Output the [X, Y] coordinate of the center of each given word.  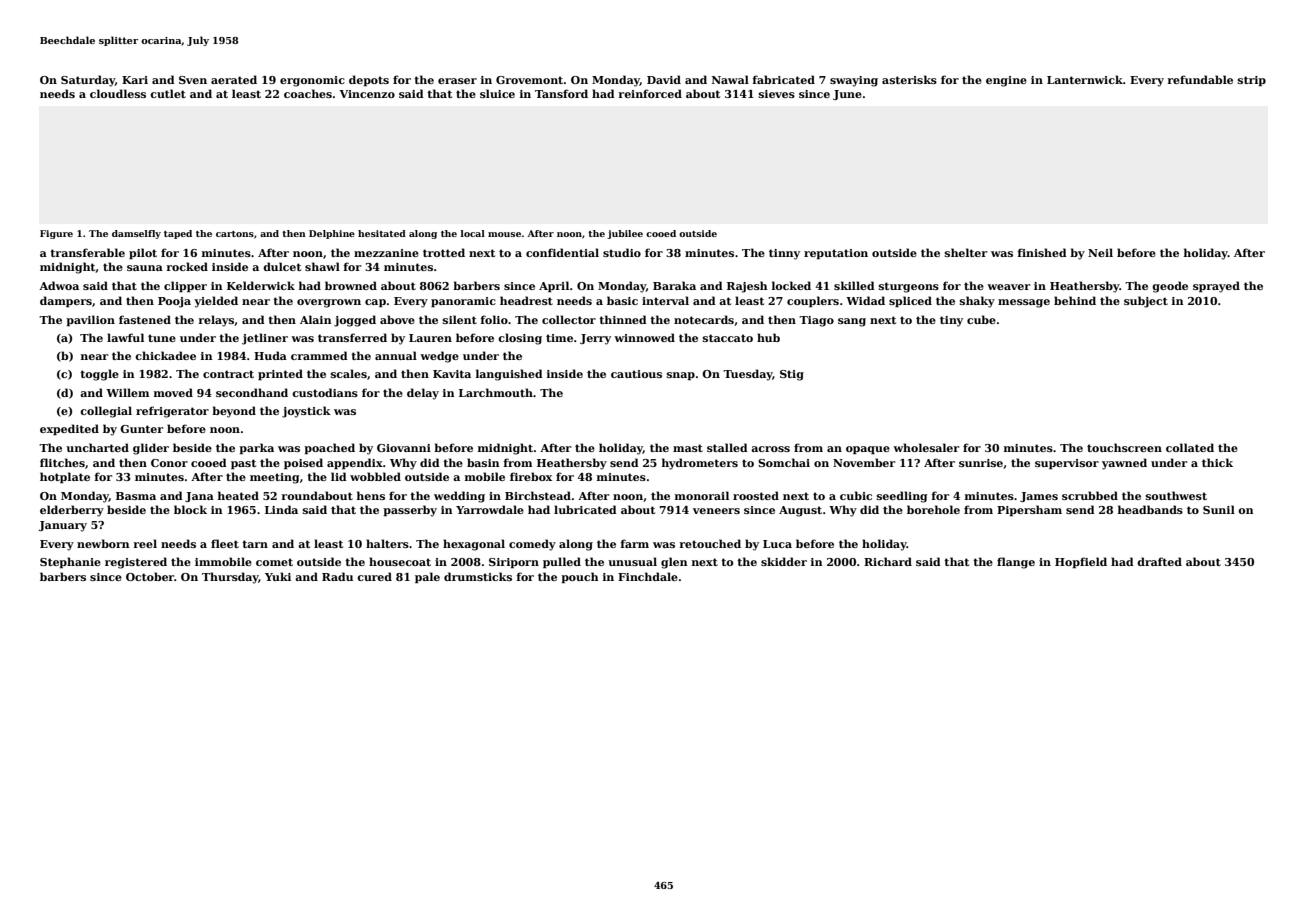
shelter [966, 252]
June [847, 95]
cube [981, 319]
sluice [497, 93]
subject [1146, 302]
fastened [145, 319]
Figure [56, 234]
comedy [532, 545]
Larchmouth [496, 392]
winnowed [644, 337]
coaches [308, 93]
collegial [106, 412]
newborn [103, 543]
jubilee [625, 234]
